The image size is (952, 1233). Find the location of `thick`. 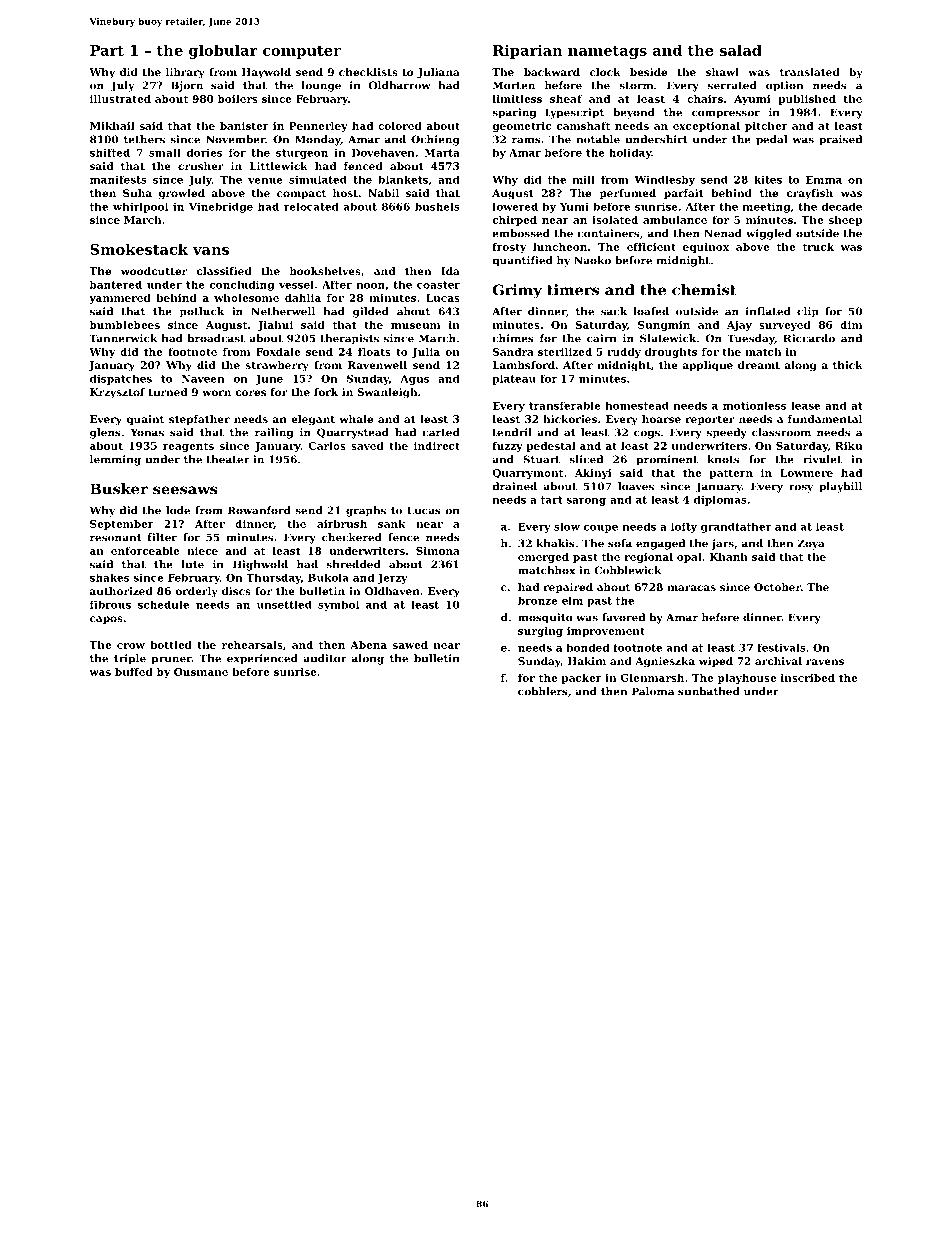

thick is located at coordinates (848, 365).
